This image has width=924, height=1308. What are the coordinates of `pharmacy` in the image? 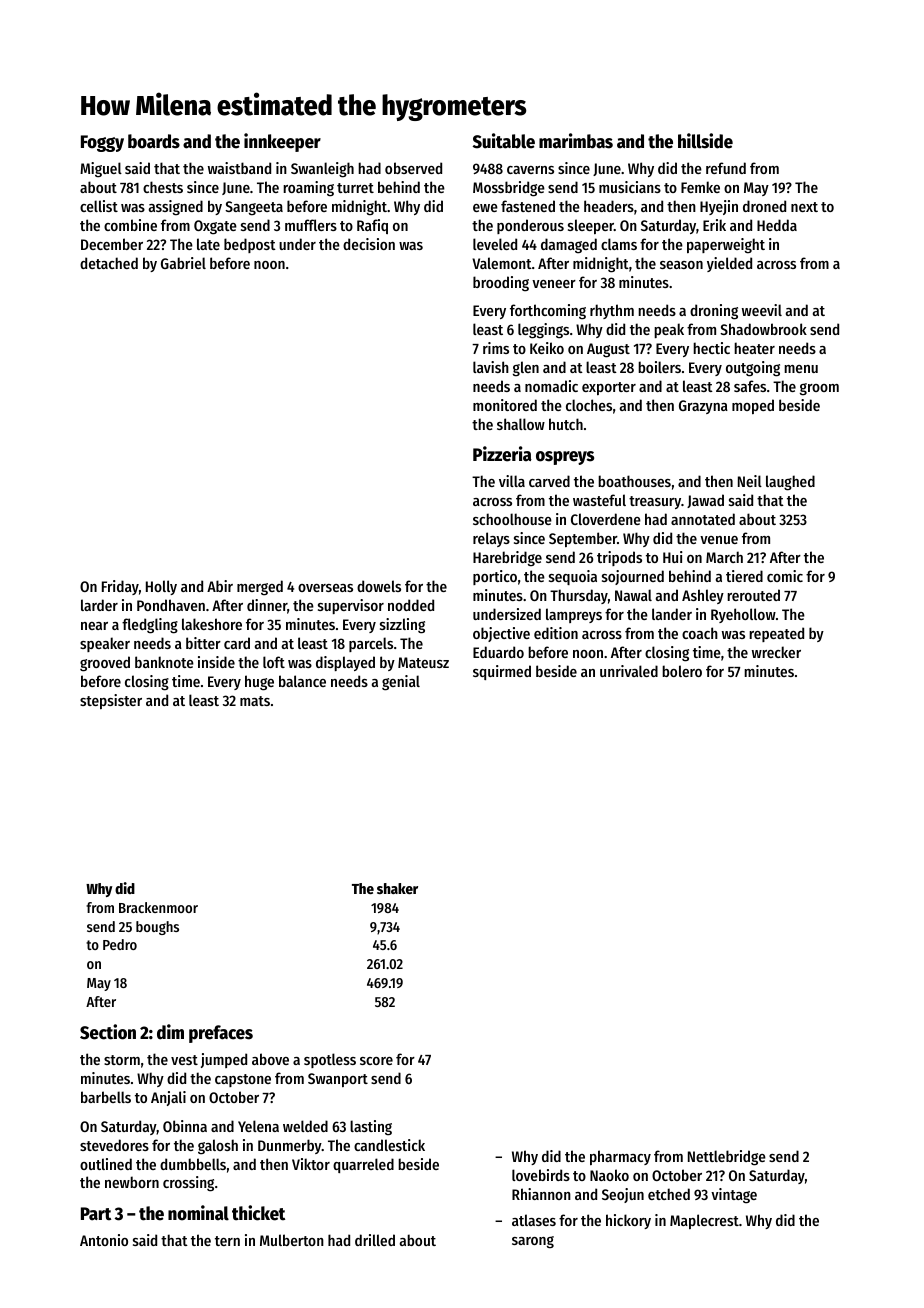 It's located at (620, 1157).
